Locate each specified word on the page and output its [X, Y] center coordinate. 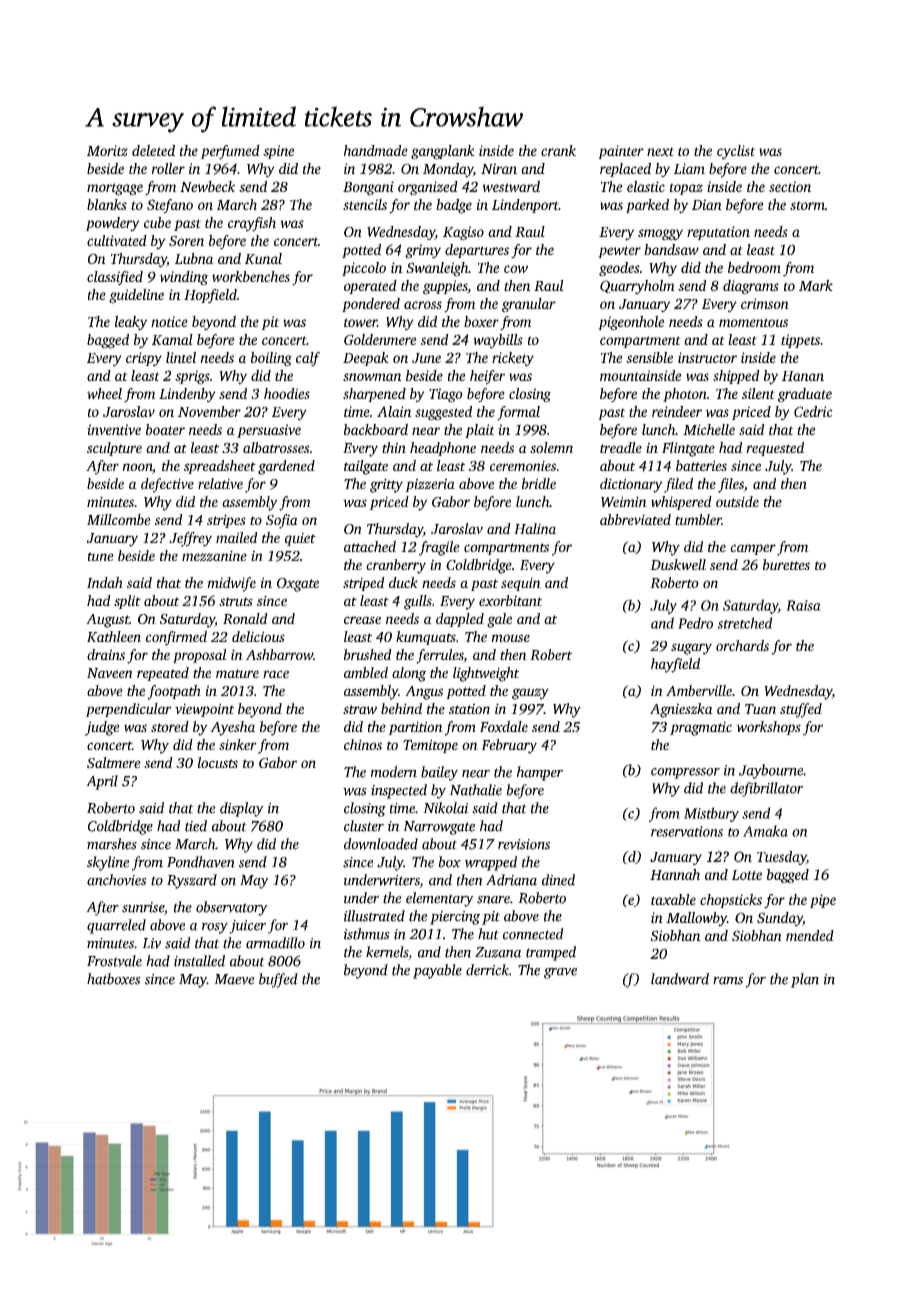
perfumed [230, 152]
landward [680, 979]
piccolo [364, 269]
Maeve [234, 979]
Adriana [511, 880]
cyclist [736, 152]
